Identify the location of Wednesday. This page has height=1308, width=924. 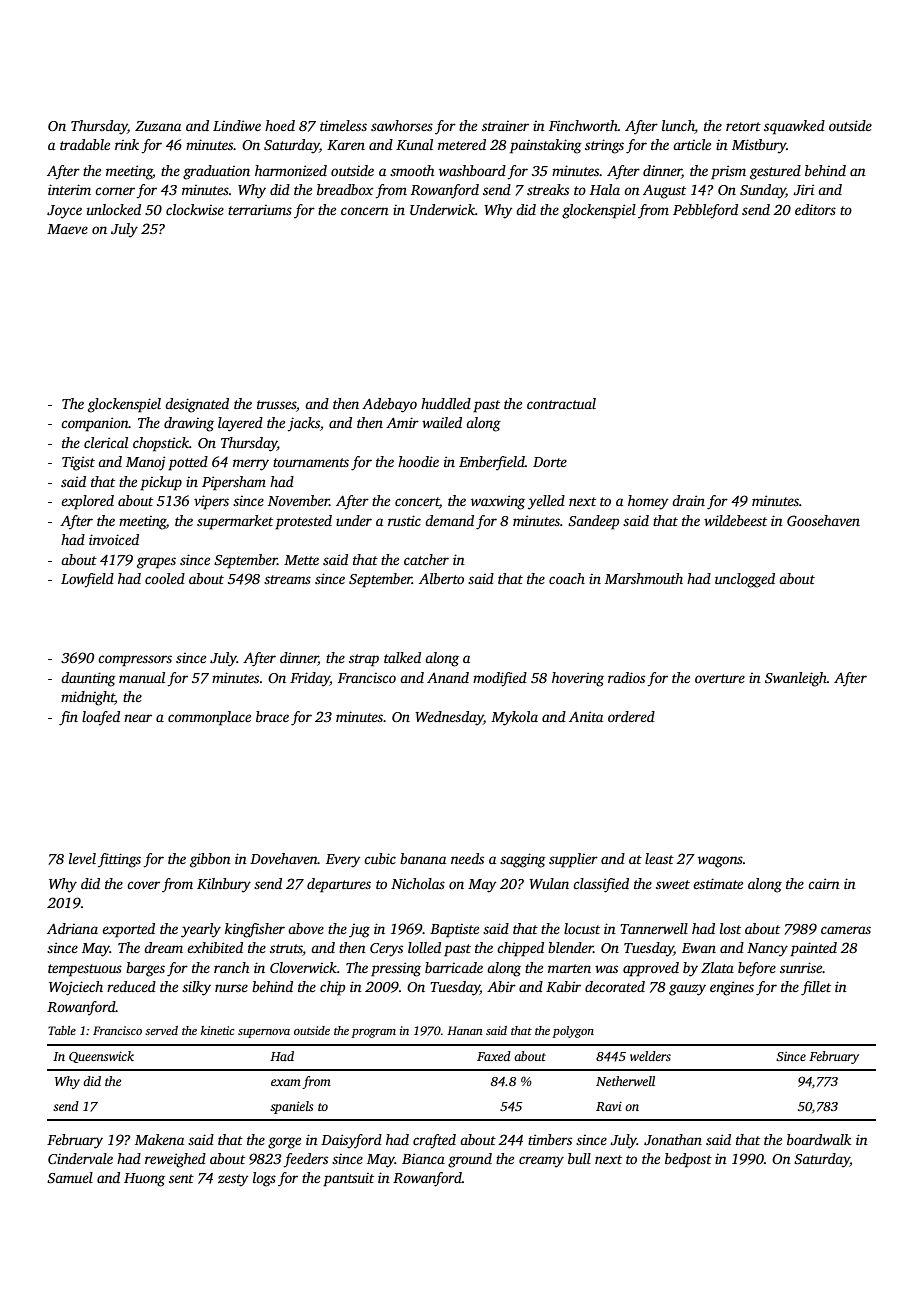
(449, 718).
